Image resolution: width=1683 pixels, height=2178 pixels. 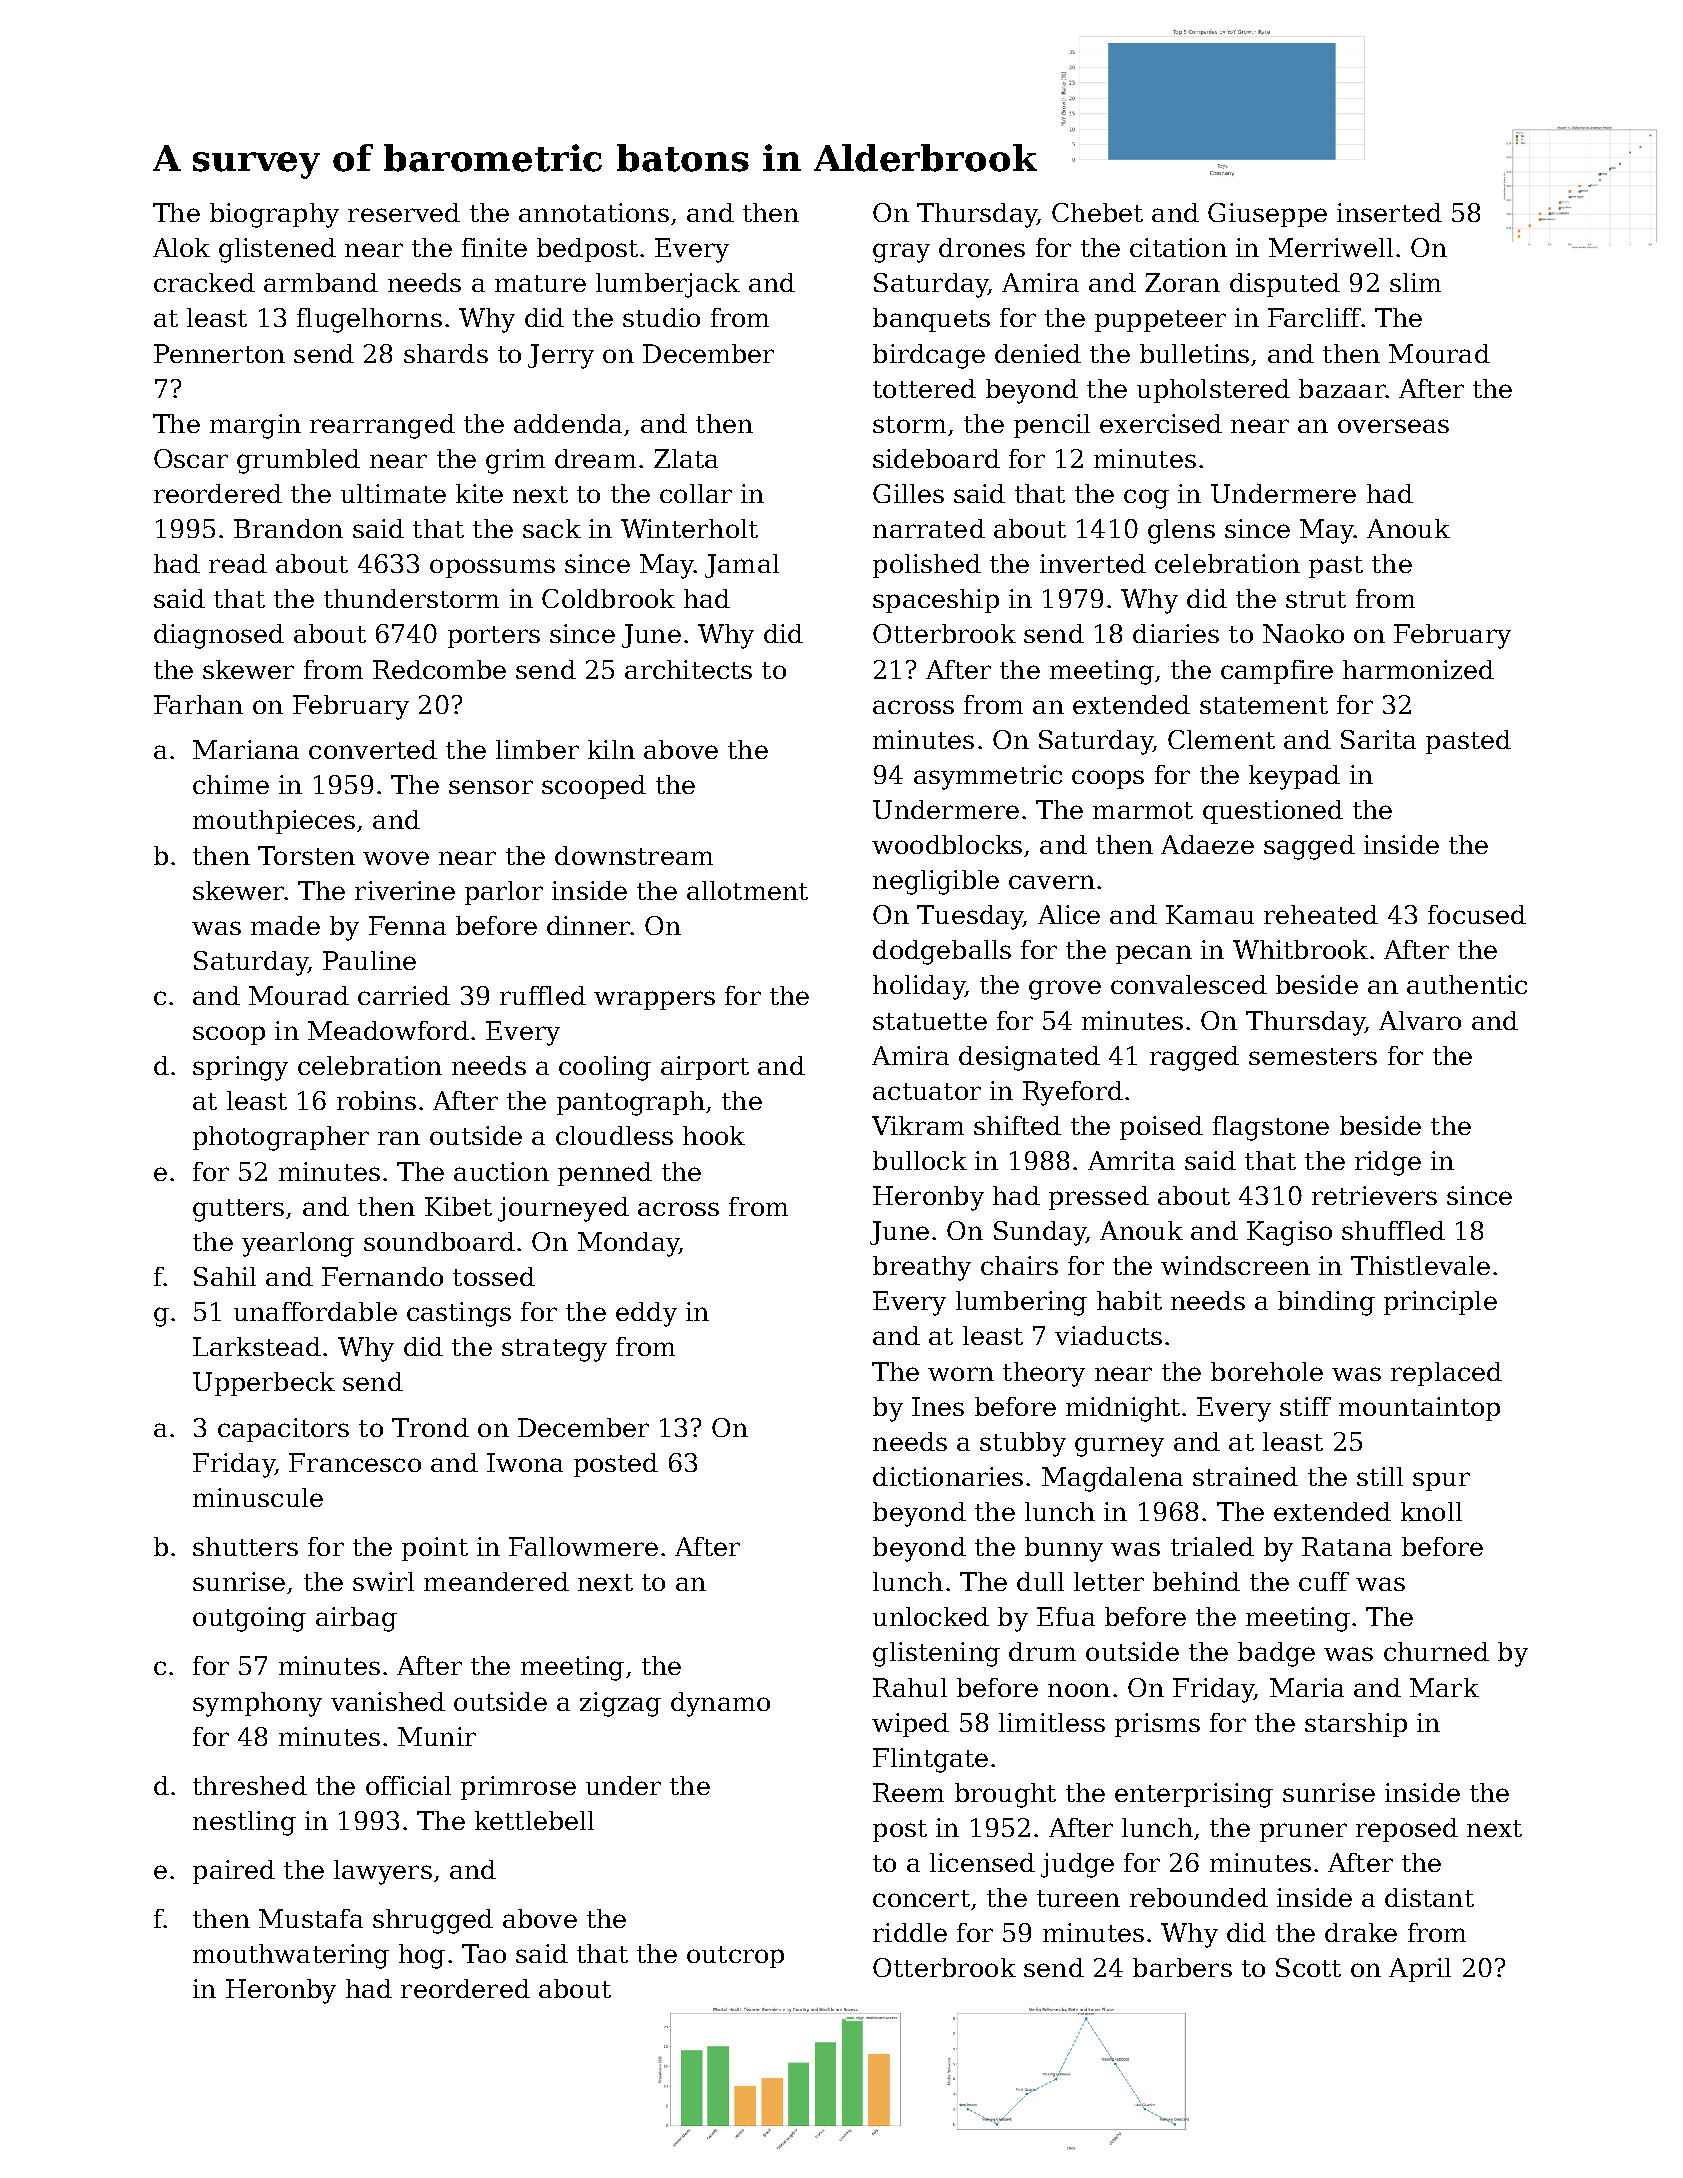 What do you see at coordinates (257, 1346) in the screenshot?
I see `Larkstead` at bounding box center [257, 1346].
